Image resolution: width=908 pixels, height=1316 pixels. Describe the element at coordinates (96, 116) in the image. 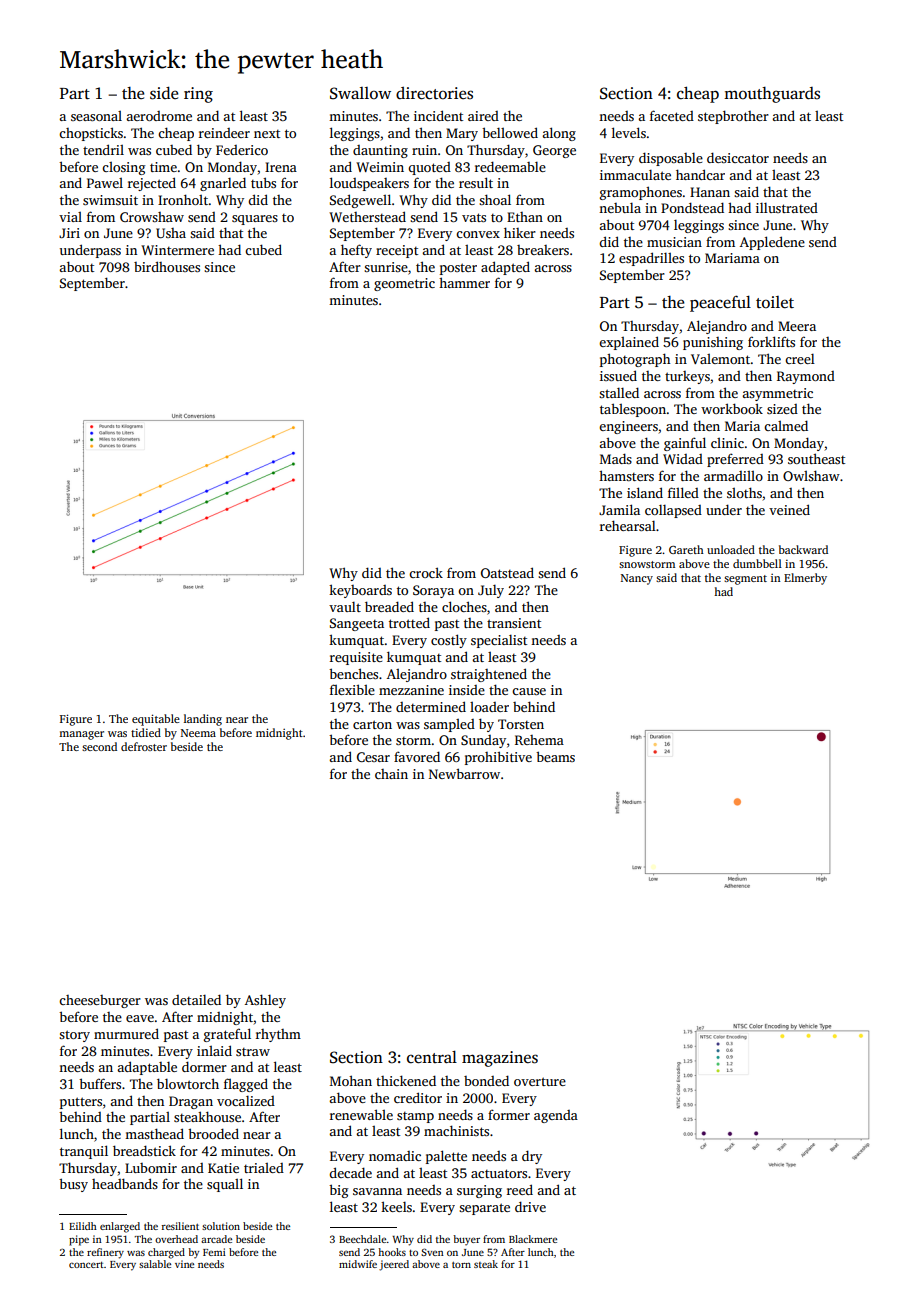

I see `seasonal` at that location.
